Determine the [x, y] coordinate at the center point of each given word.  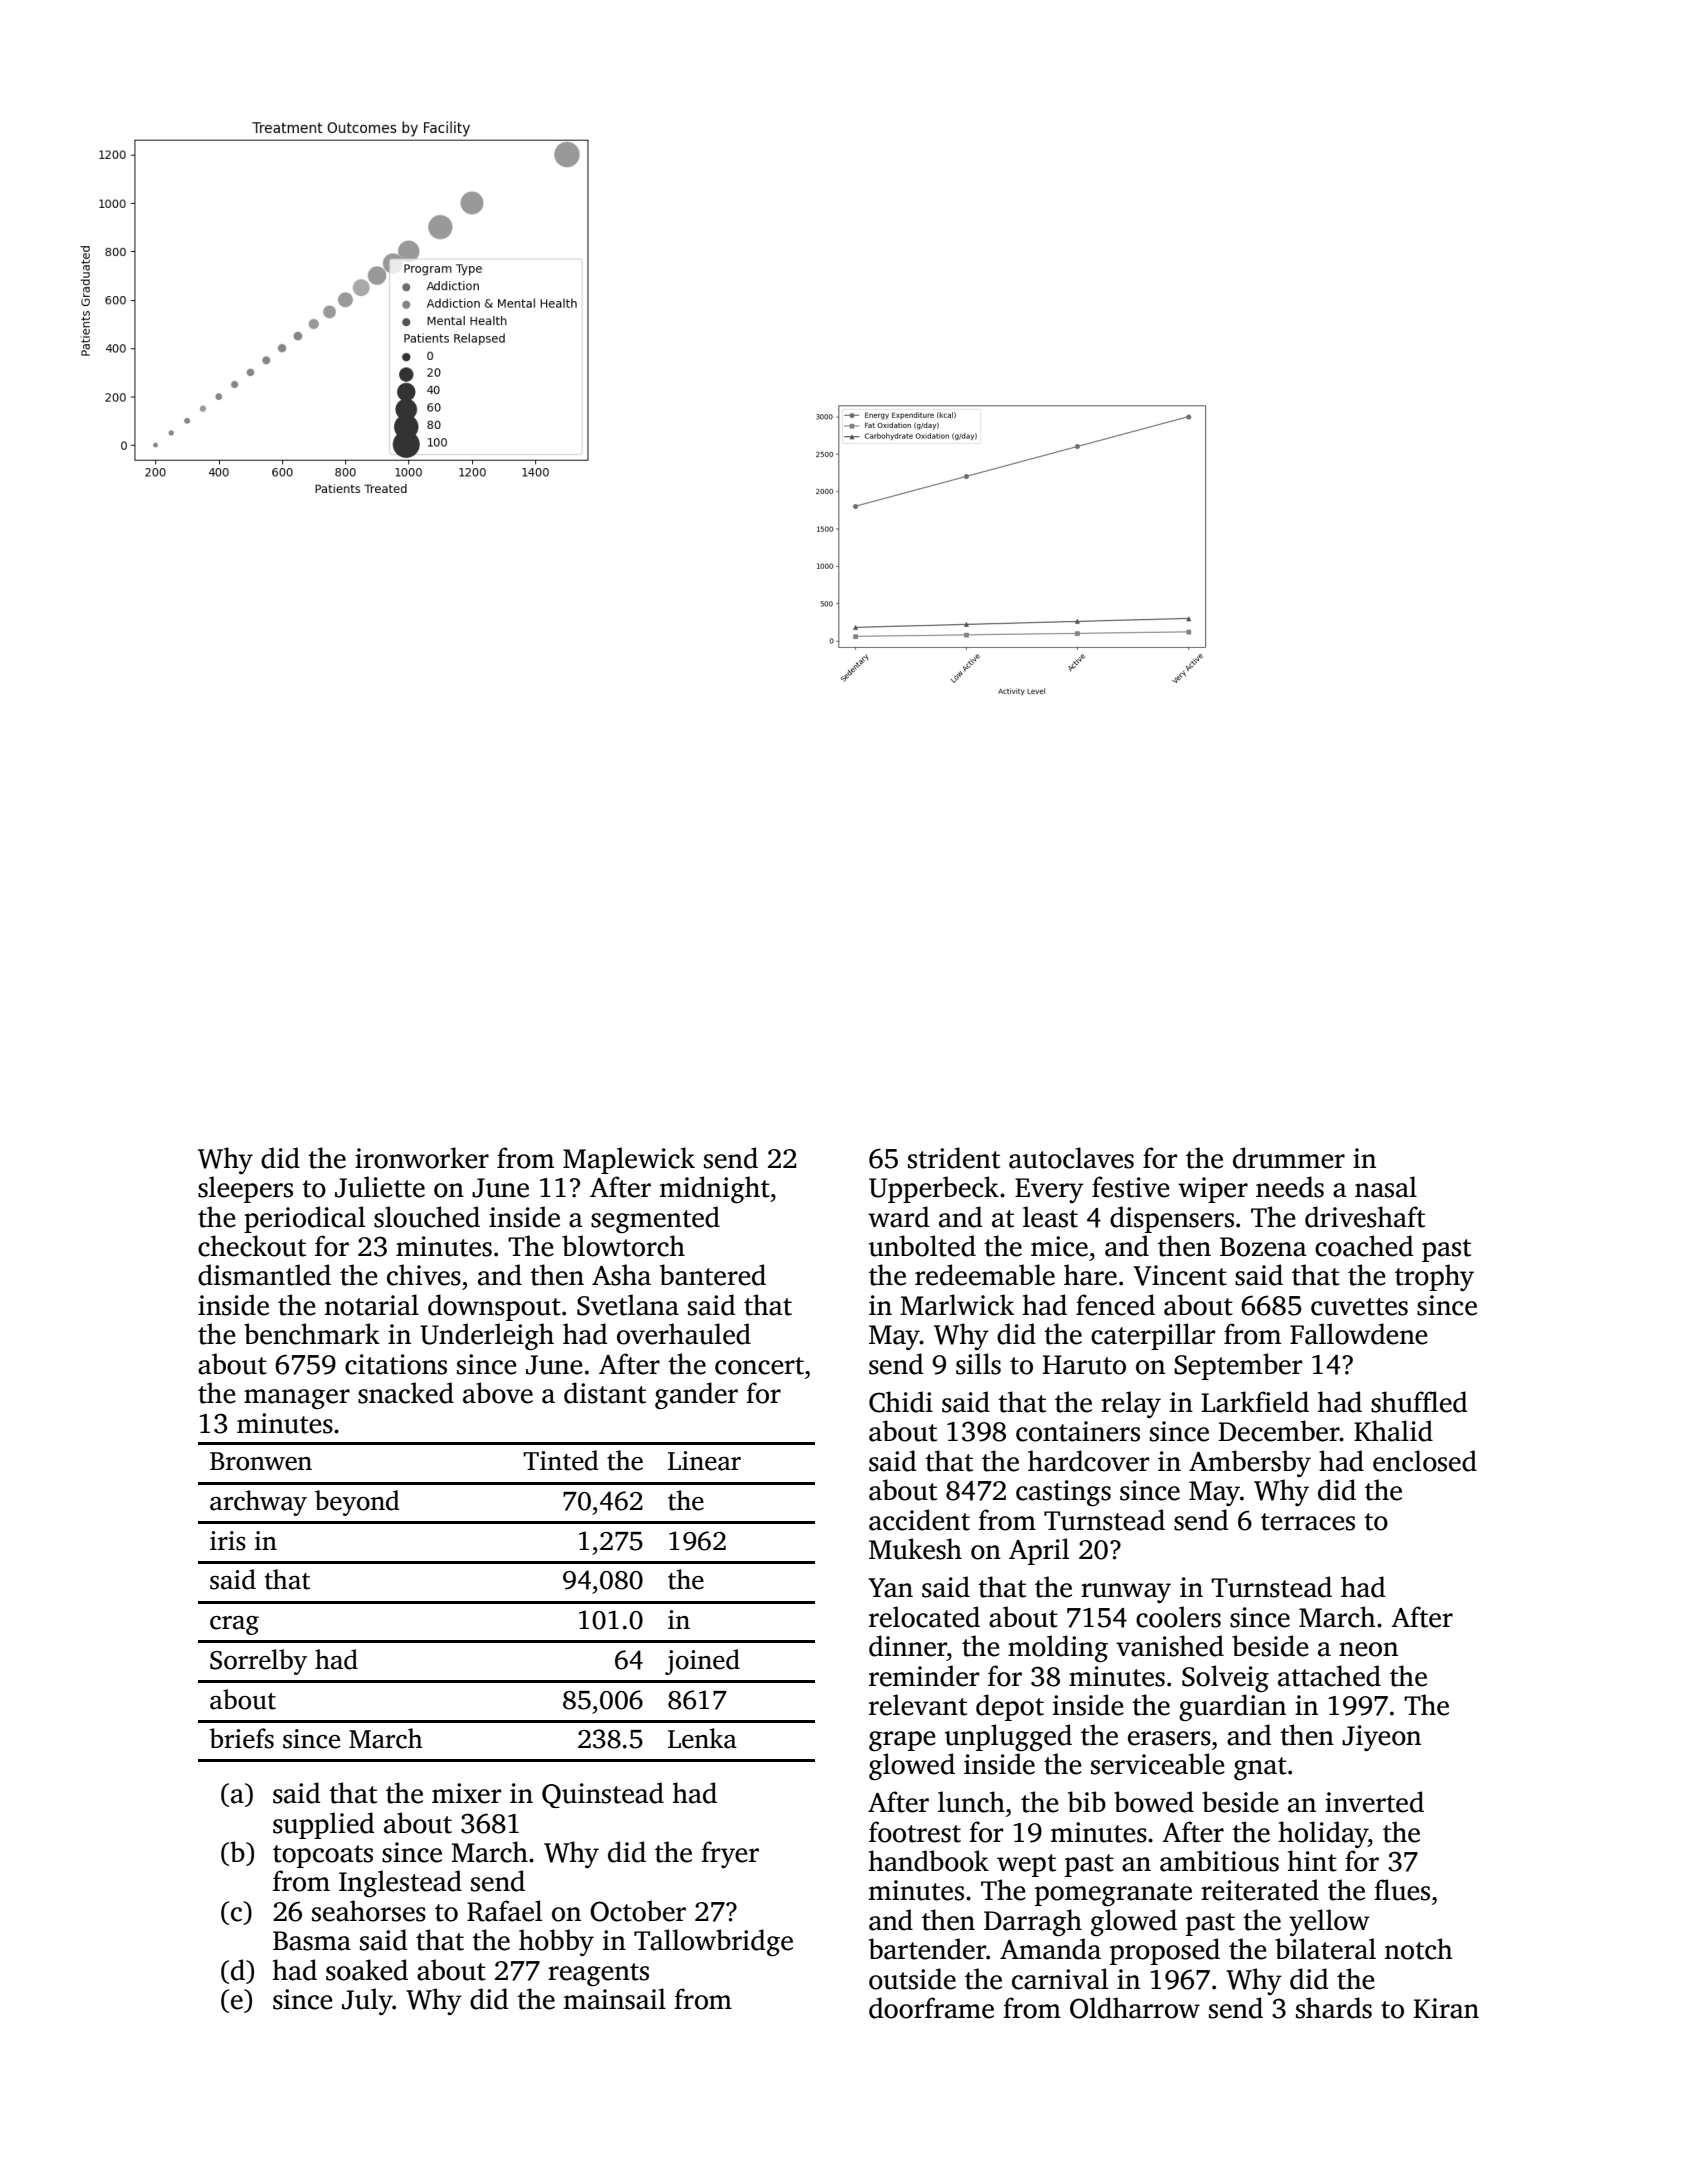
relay [1131, 1404]
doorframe [931, 2008]
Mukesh [915, 1549]
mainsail [615, 1999]
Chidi [901, 1402]
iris [228, 1541]
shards [1334, 2008]
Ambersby [1250, 1463]
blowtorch [623, 1246]
